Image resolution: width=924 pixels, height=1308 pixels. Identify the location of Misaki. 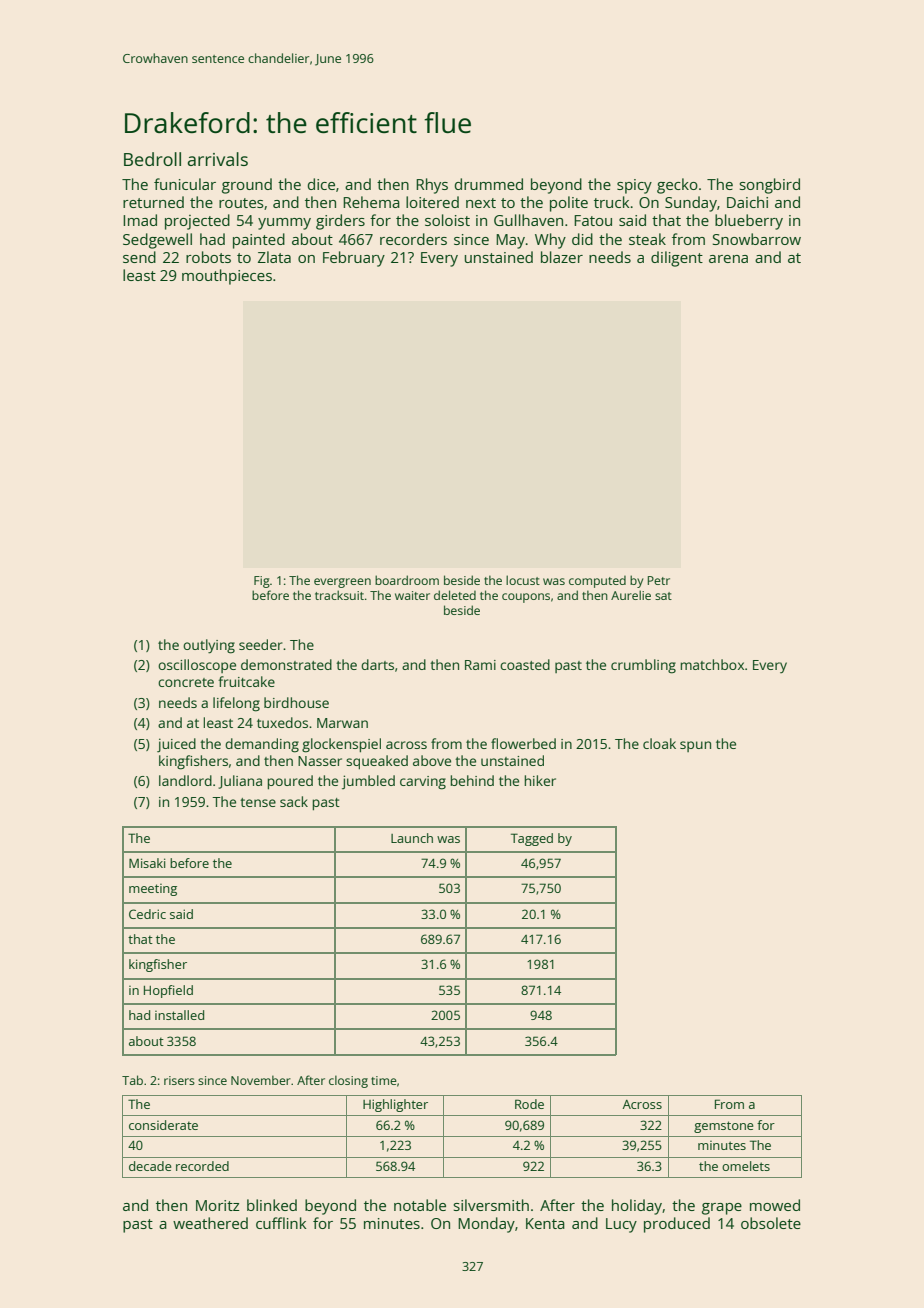
(147, 863).
